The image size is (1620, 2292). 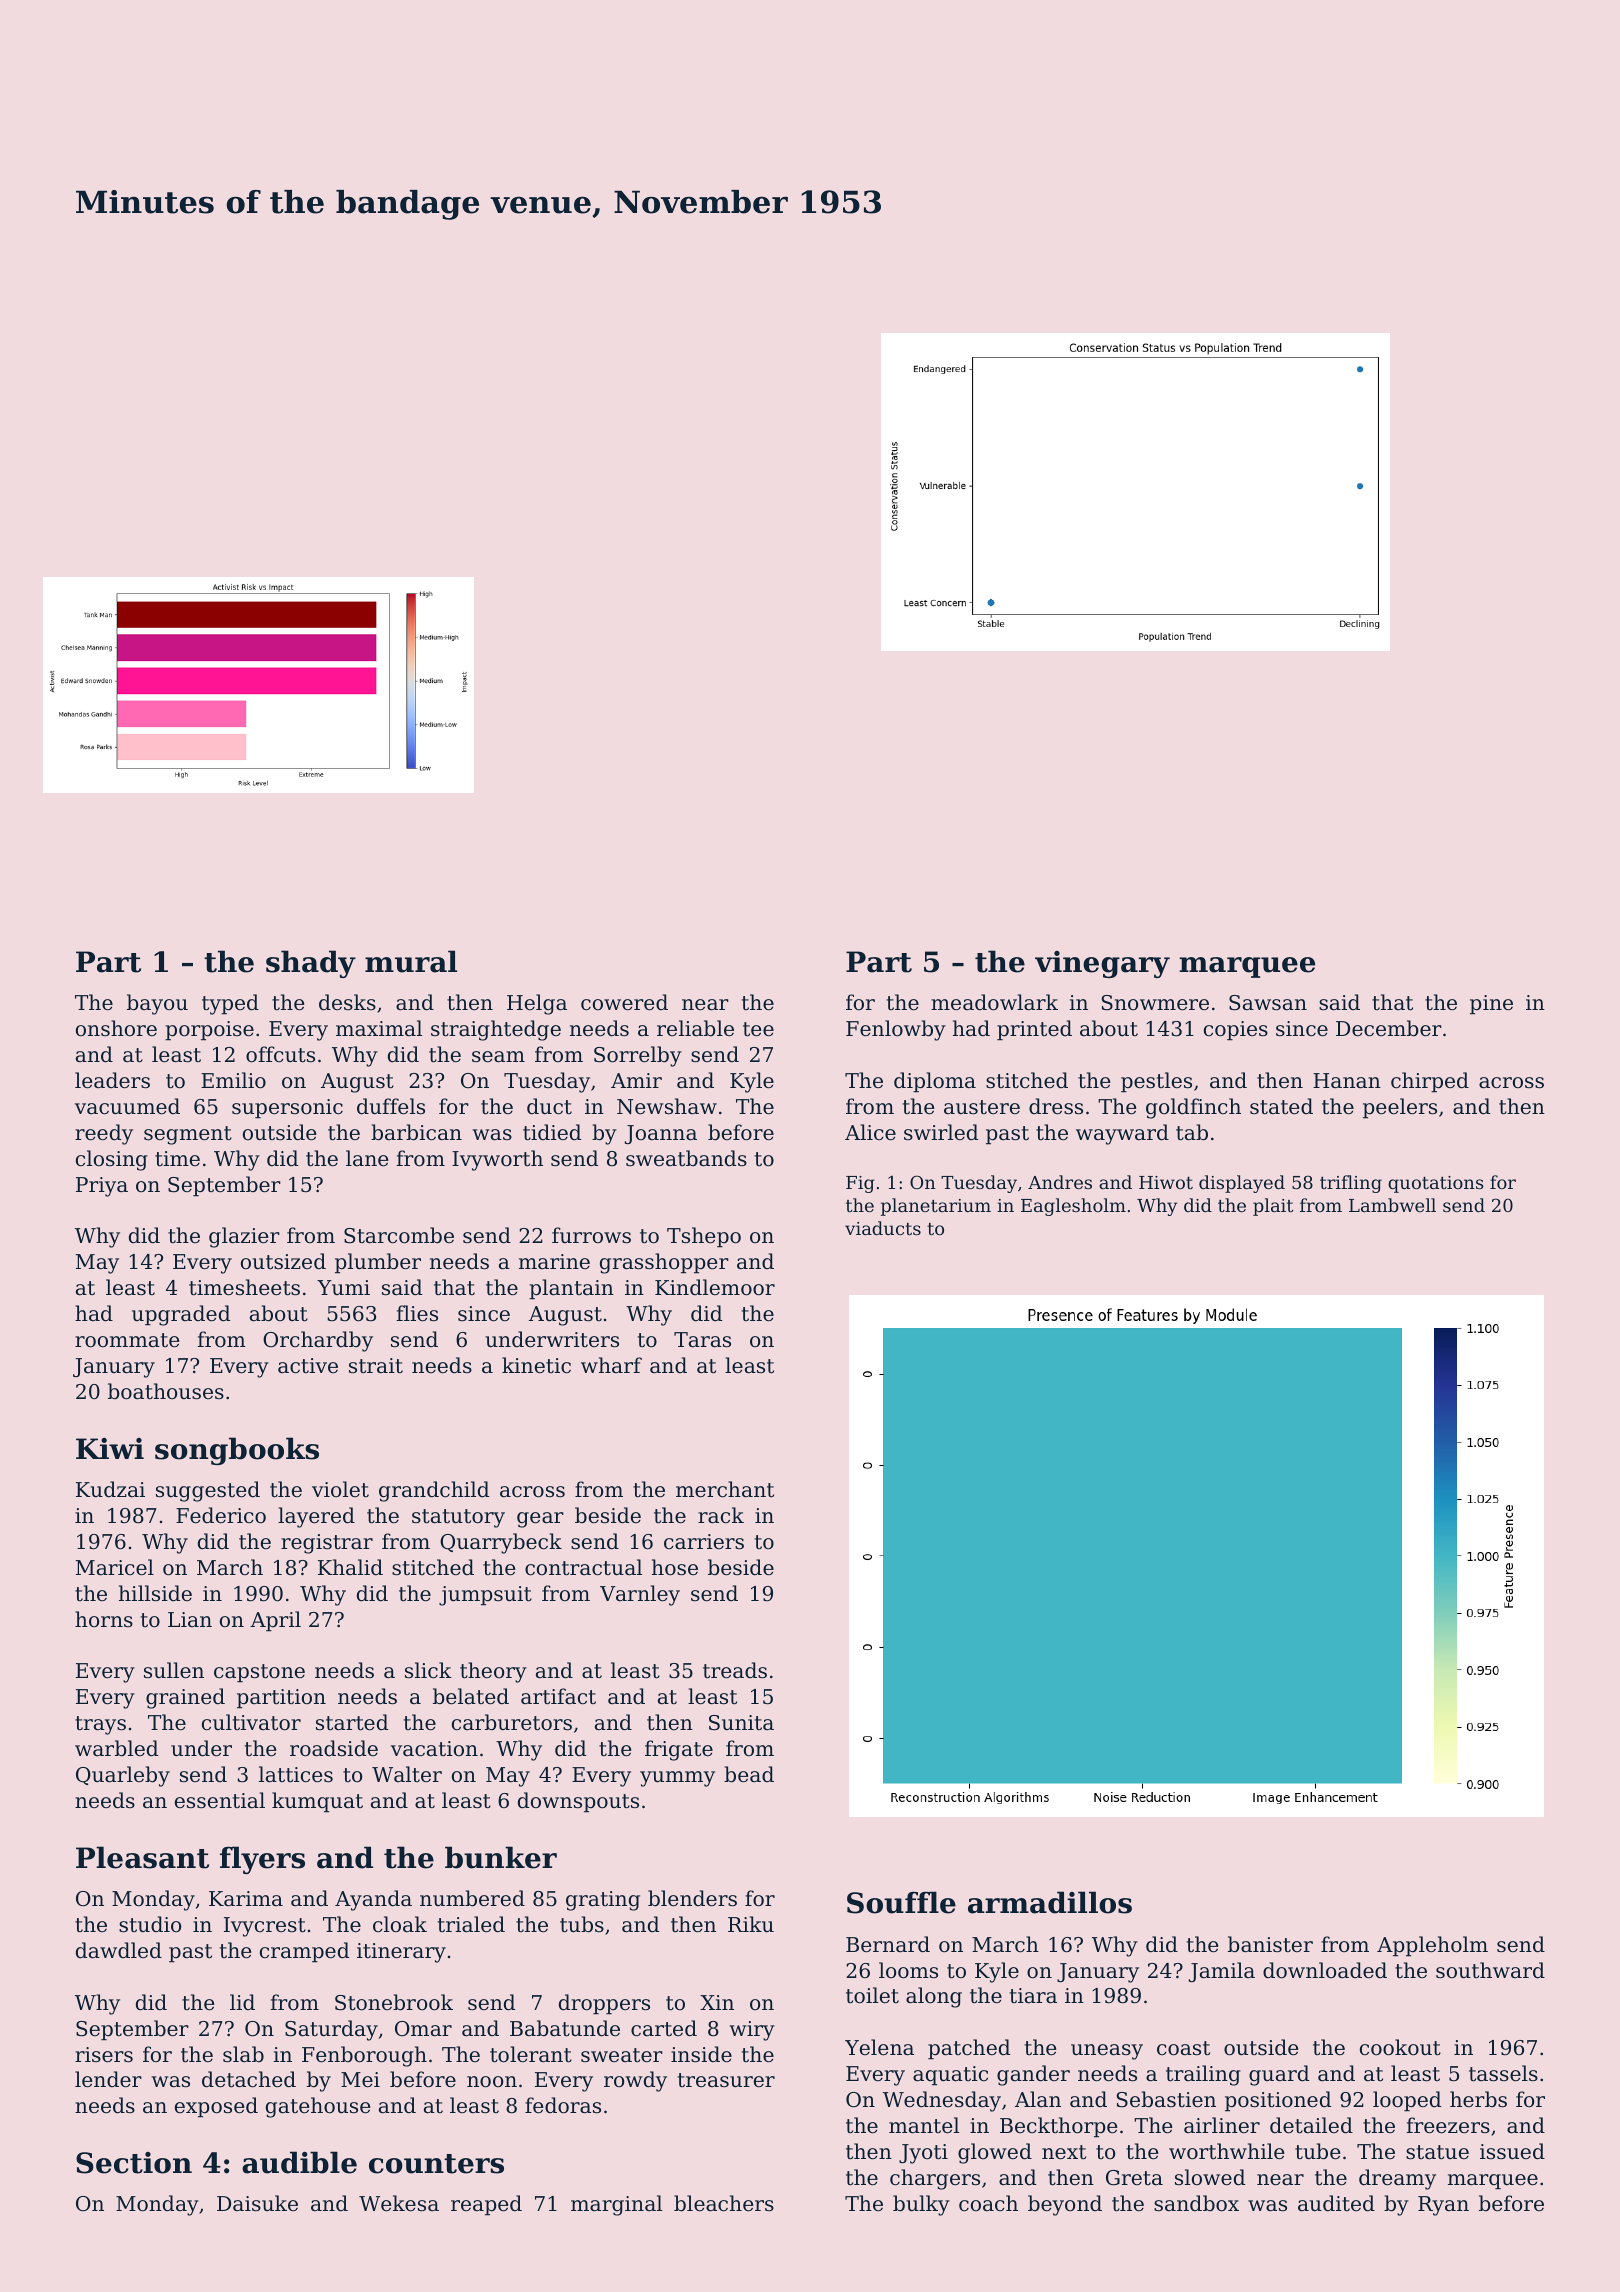 I want to click on violet, so click(x=340, y=1489).
